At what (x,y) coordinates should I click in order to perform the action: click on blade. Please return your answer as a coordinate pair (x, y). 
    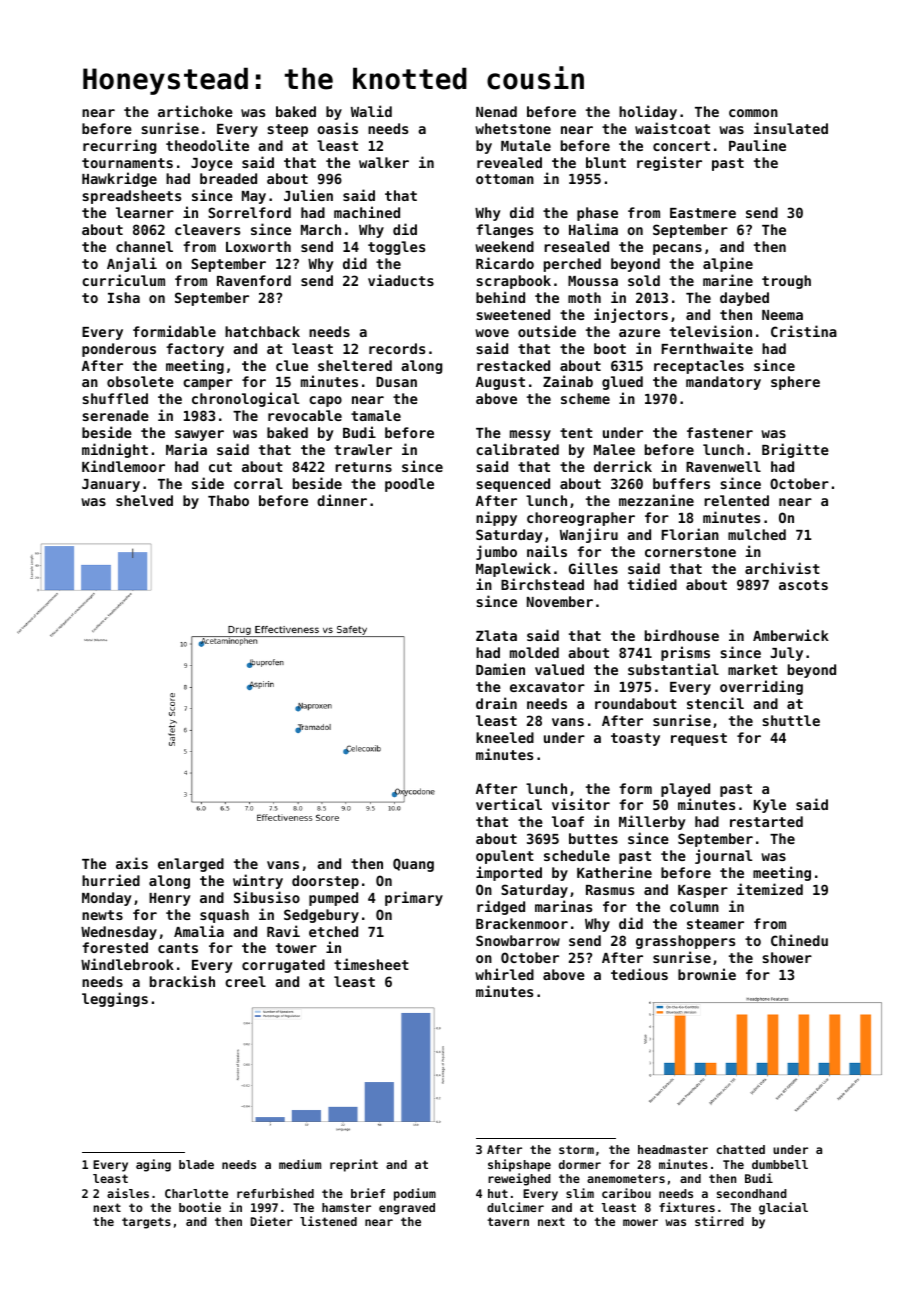
    Looking at the image, I should click on (196, 1164).
